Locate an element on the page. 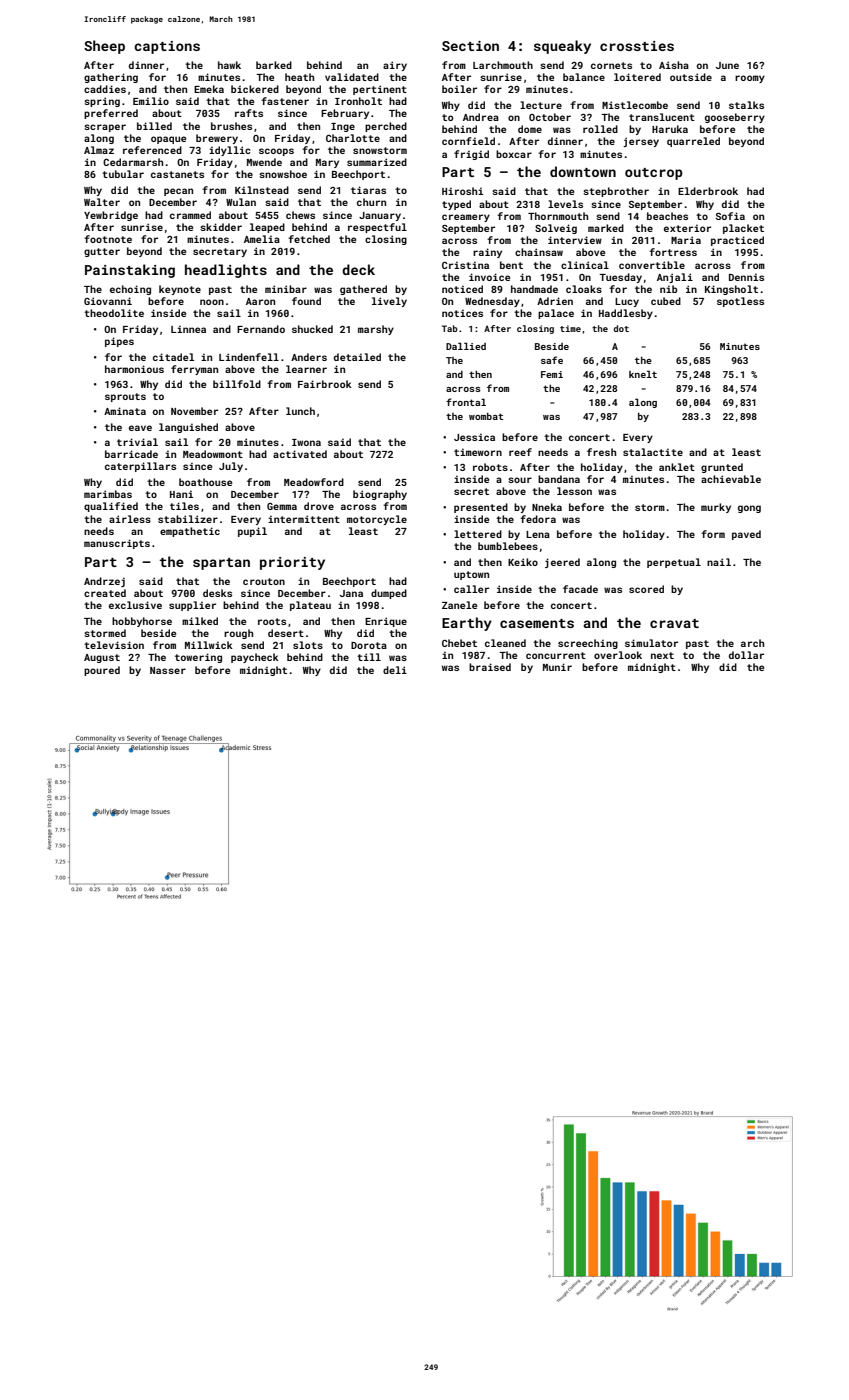 The height and width of the image is (1400, 849). poured is located at coordinates (102, 671).
